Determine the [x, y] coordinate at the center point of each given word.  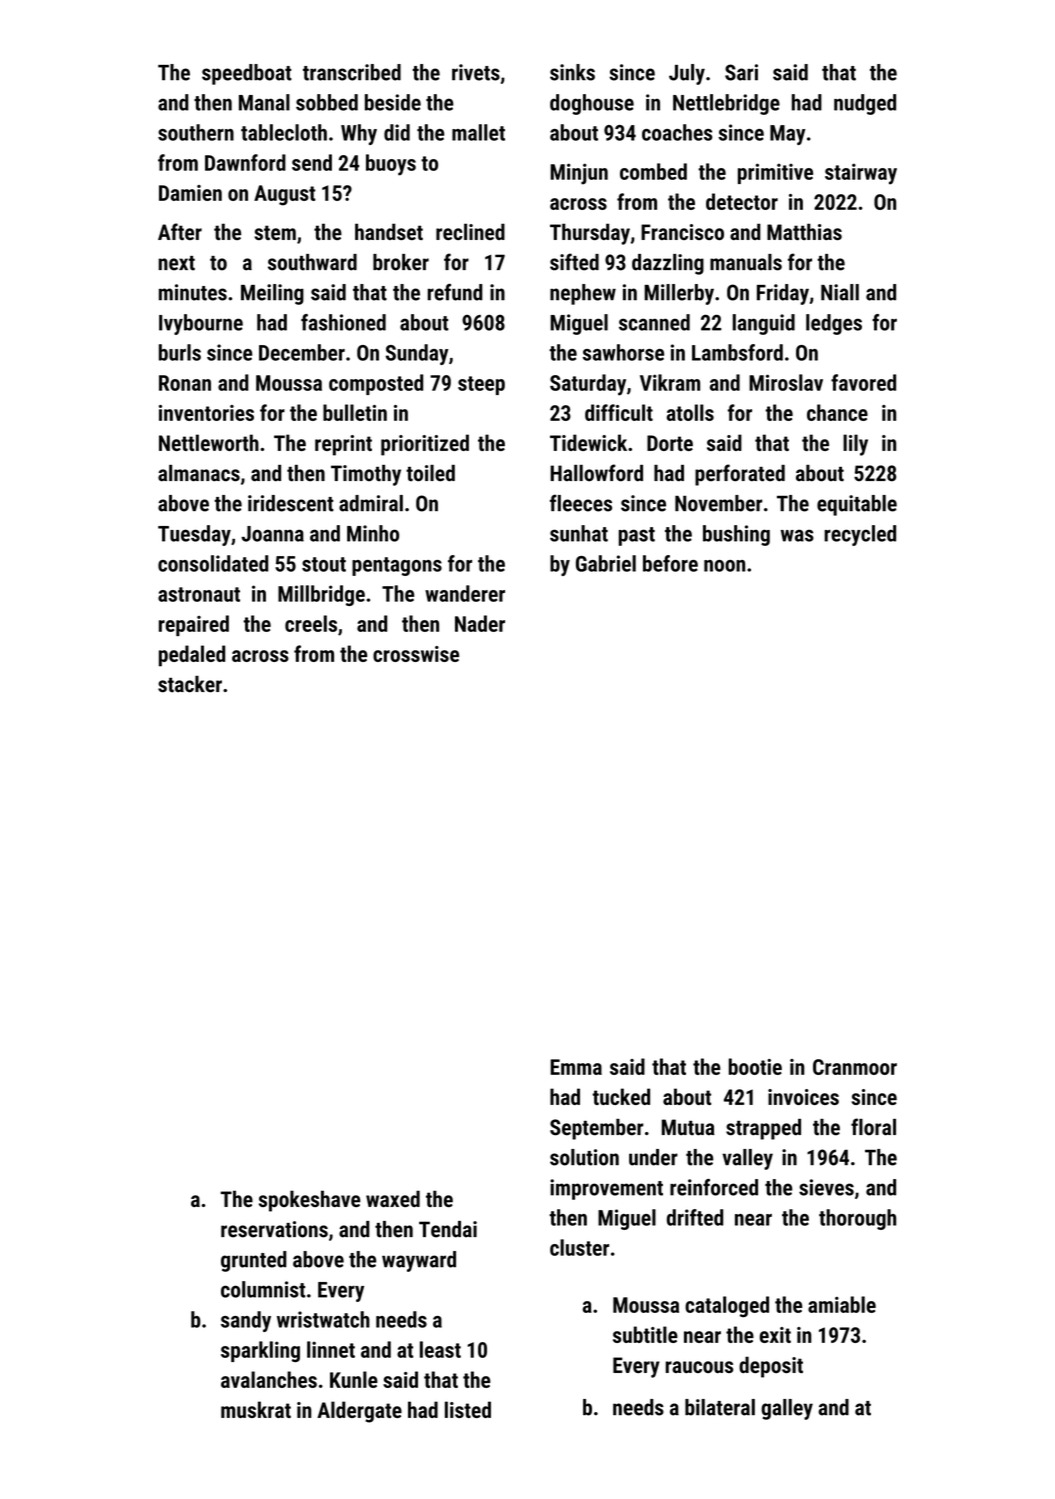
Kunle [354, 1379]
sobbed [327, 102]
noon [724, 566]
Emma [576, 1067]
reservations [274, 1229]
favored [863, 382]
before [670, 563]
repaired [194, 625]
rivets [476, 72]
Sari [741, 72]
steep [481, 385]
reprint [343, 445]
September [596, 1129]
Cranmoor [855, 1067]
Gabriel [606, 563]
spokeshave [310, 1201]
